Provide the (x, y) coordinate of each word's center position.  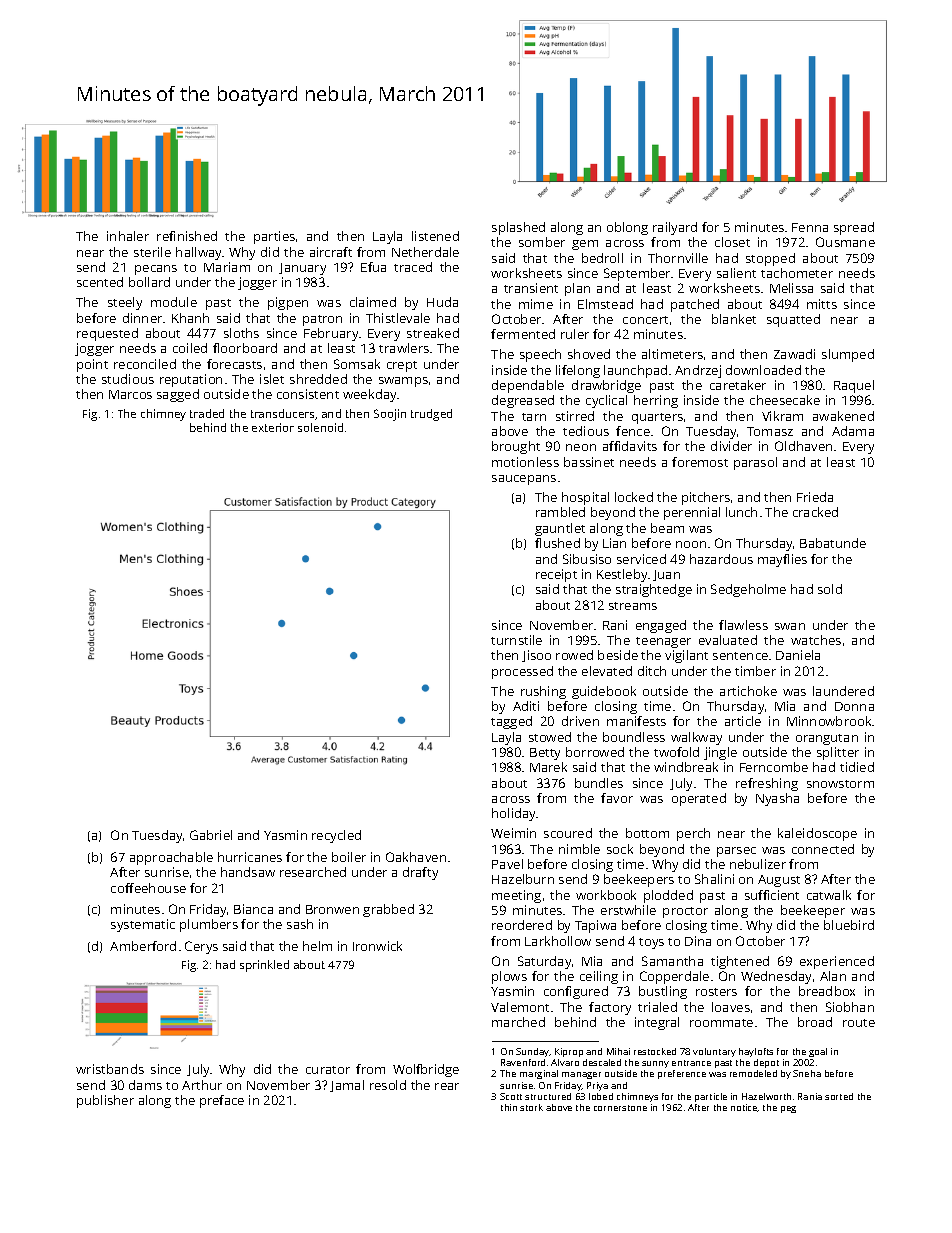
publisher (105, 1101)
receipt (556, 575)
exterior (273, 427)
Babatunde (833, 543)
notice (744, 1108)
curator (328, 1070)
